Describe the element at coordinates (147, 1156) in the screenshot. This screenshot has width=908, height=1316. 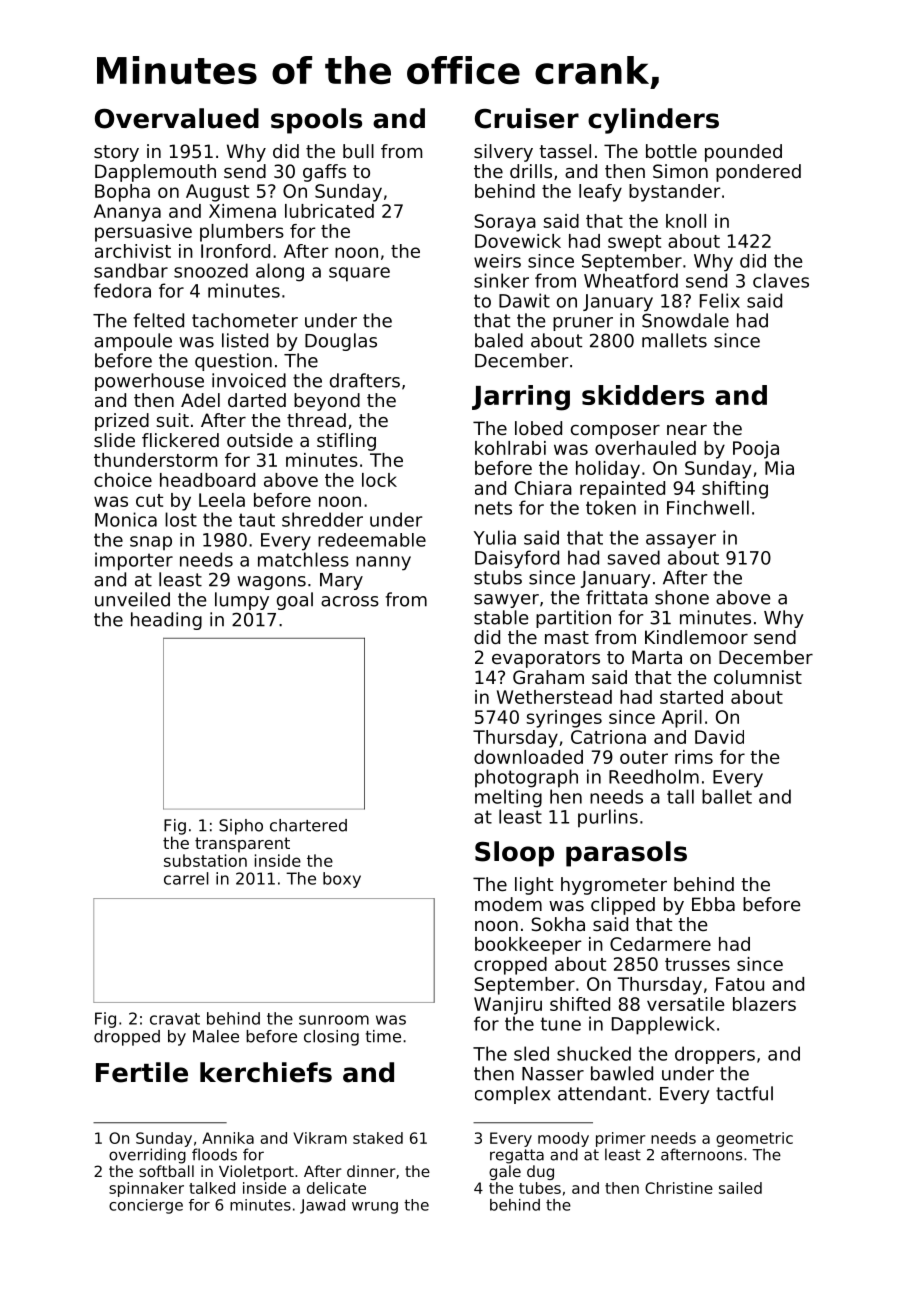
I see `overriding` at that location.
